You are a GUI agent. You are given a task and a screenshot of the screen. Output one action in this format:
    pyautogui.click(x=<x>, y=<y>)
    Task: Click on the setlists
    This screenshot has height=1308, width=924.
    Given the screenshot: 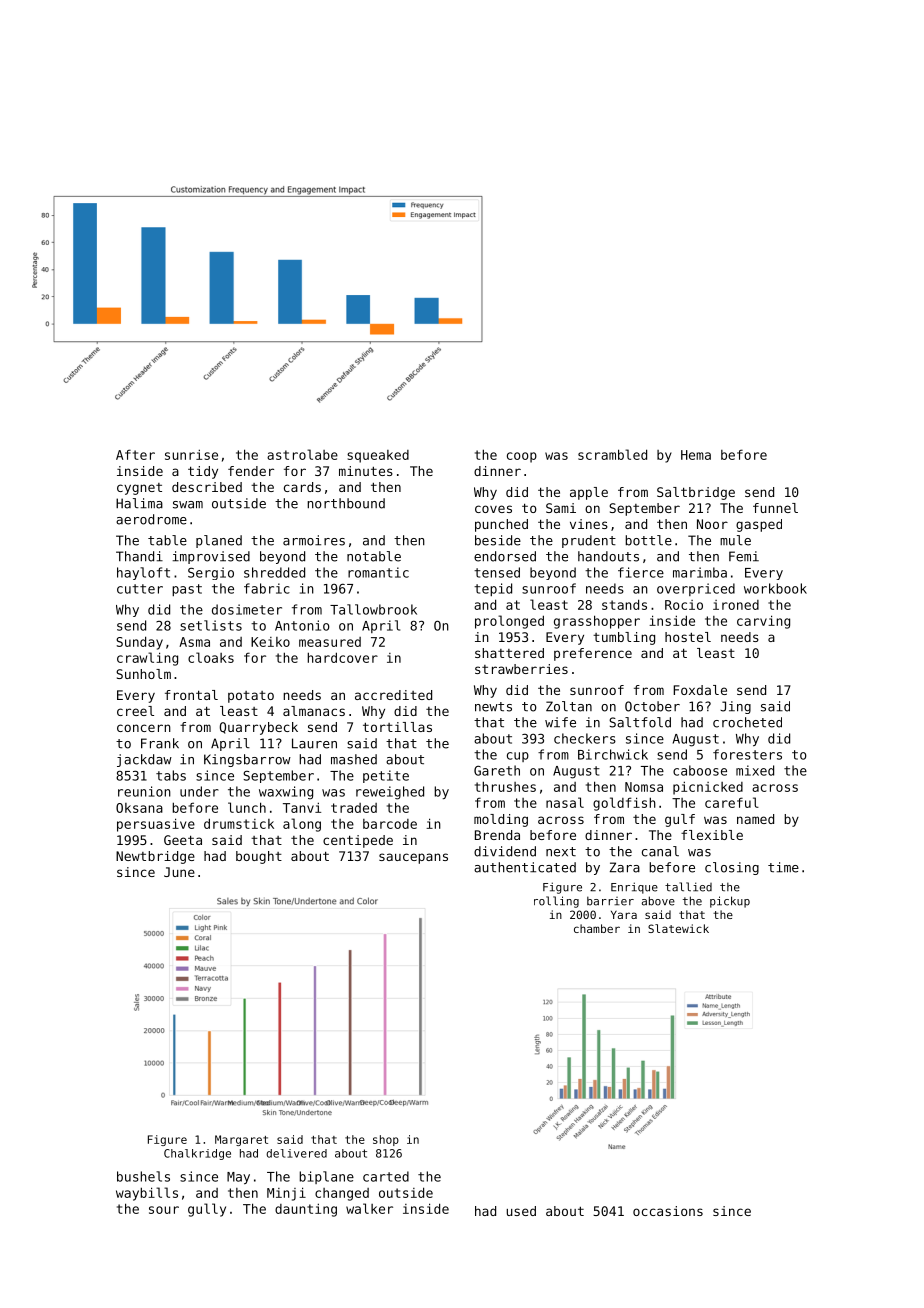 What is the action you would take?
    pyautogui.click(x=211, y=625)
